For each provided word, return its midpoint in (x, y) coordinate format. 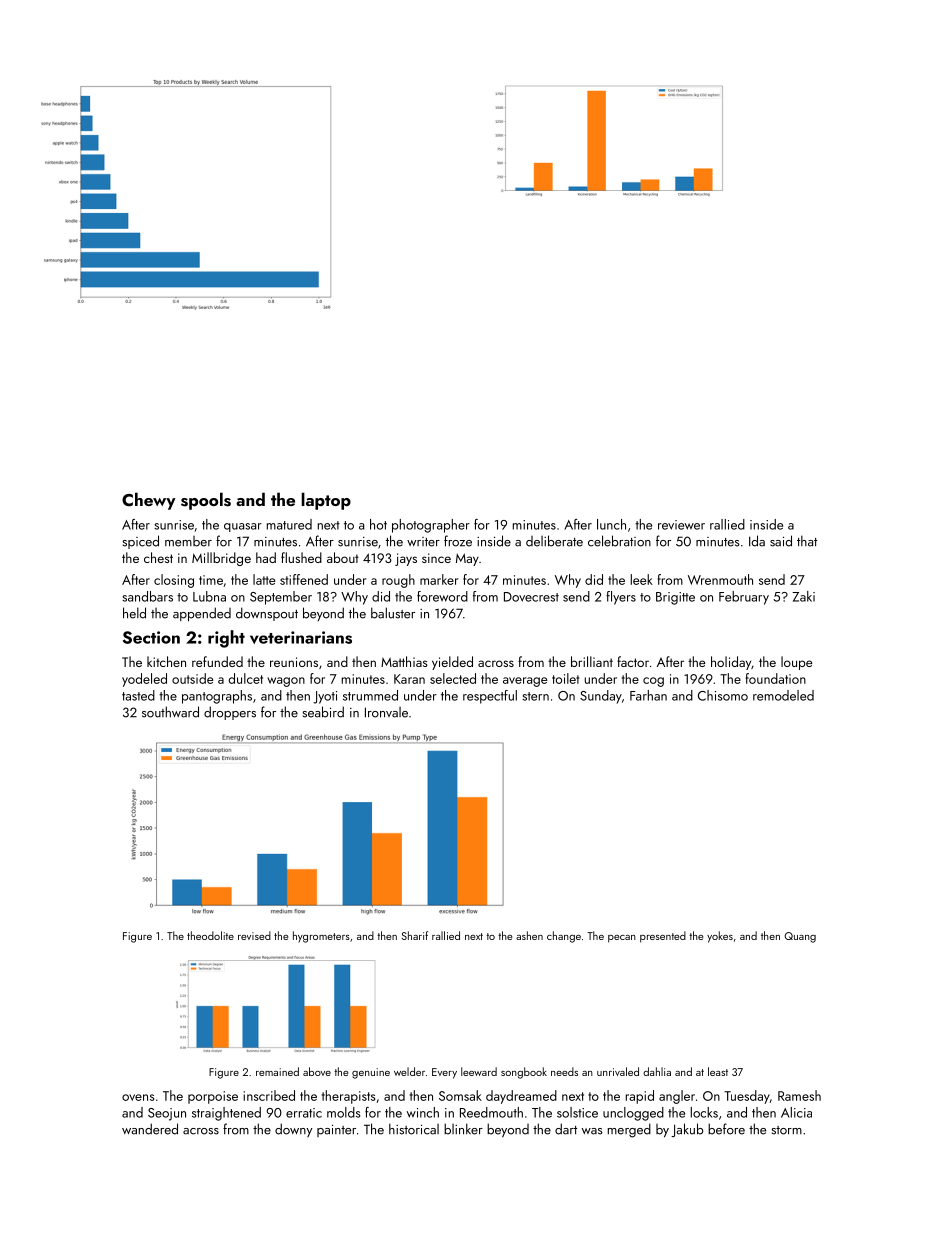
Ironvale (386, 712)
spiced (141, 542)
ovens (138, 1097)
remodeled (783, 695)
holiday (731, 663)
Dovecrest (531, 597)
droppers (230, 713)
